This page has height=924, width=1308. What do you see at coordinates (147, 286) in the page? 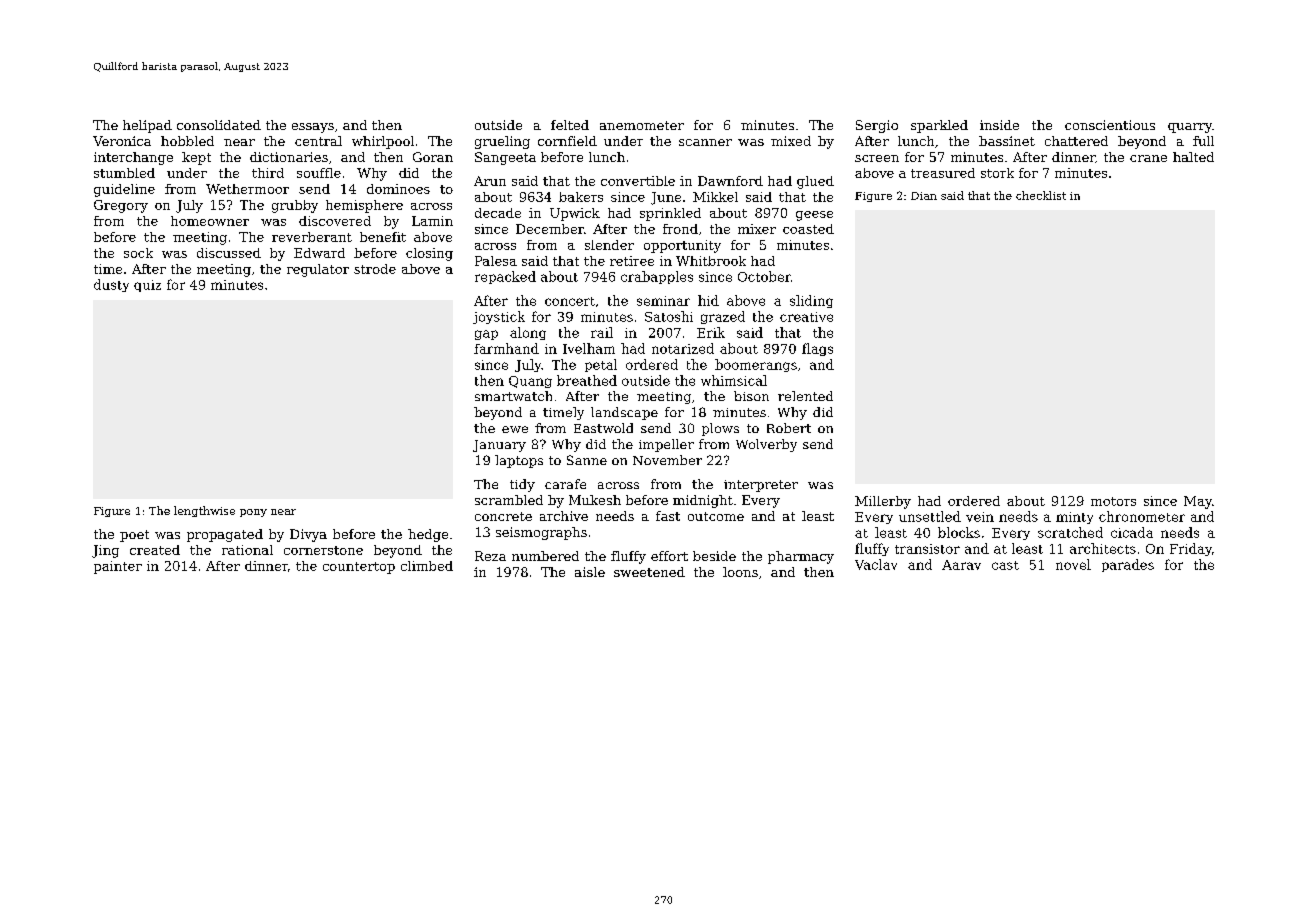
I see `quiz` at bounding box center [147, 286].
